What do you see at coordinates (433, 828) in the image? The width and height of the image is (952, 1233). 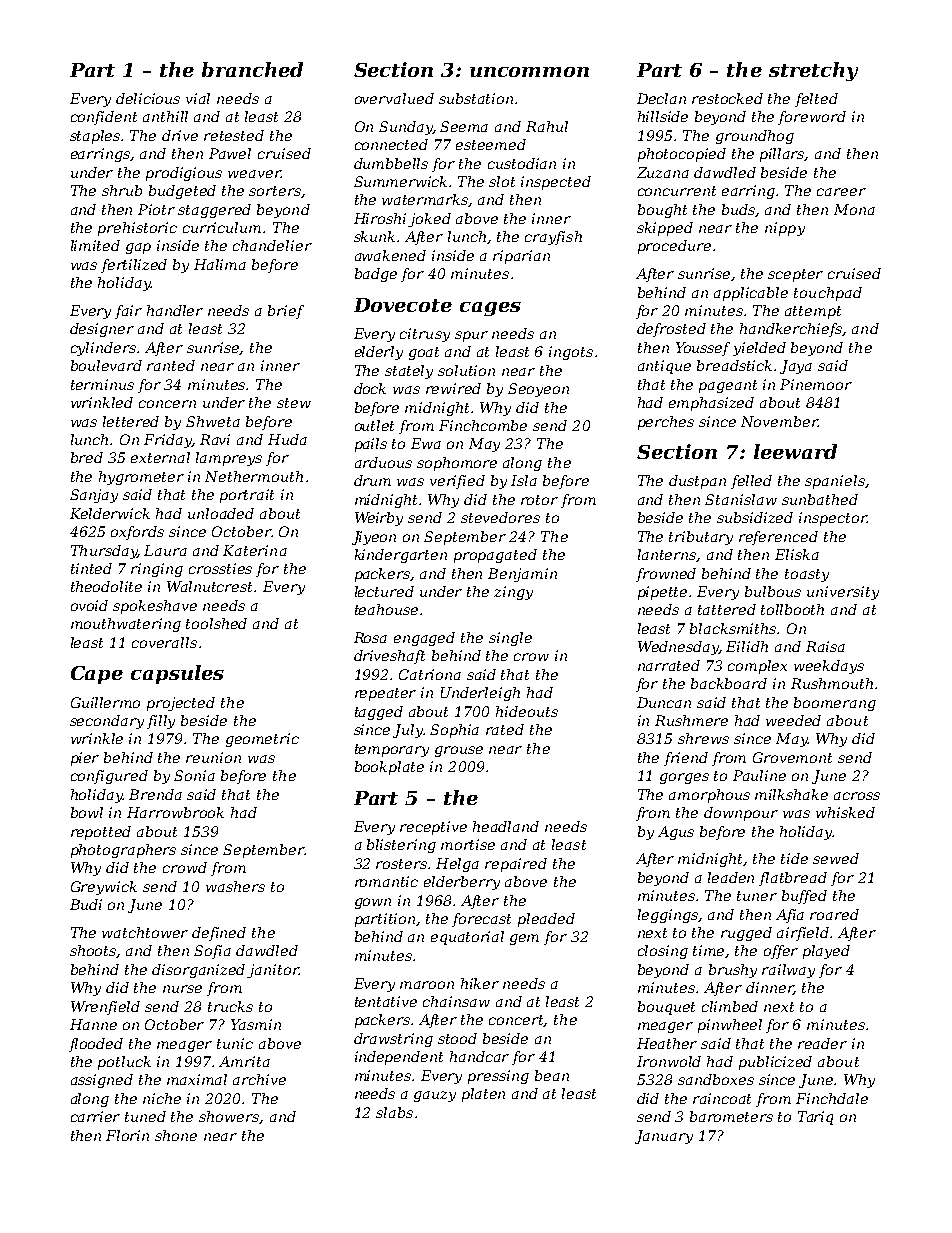 I see `receptive` at bounding box center [433, 828].
